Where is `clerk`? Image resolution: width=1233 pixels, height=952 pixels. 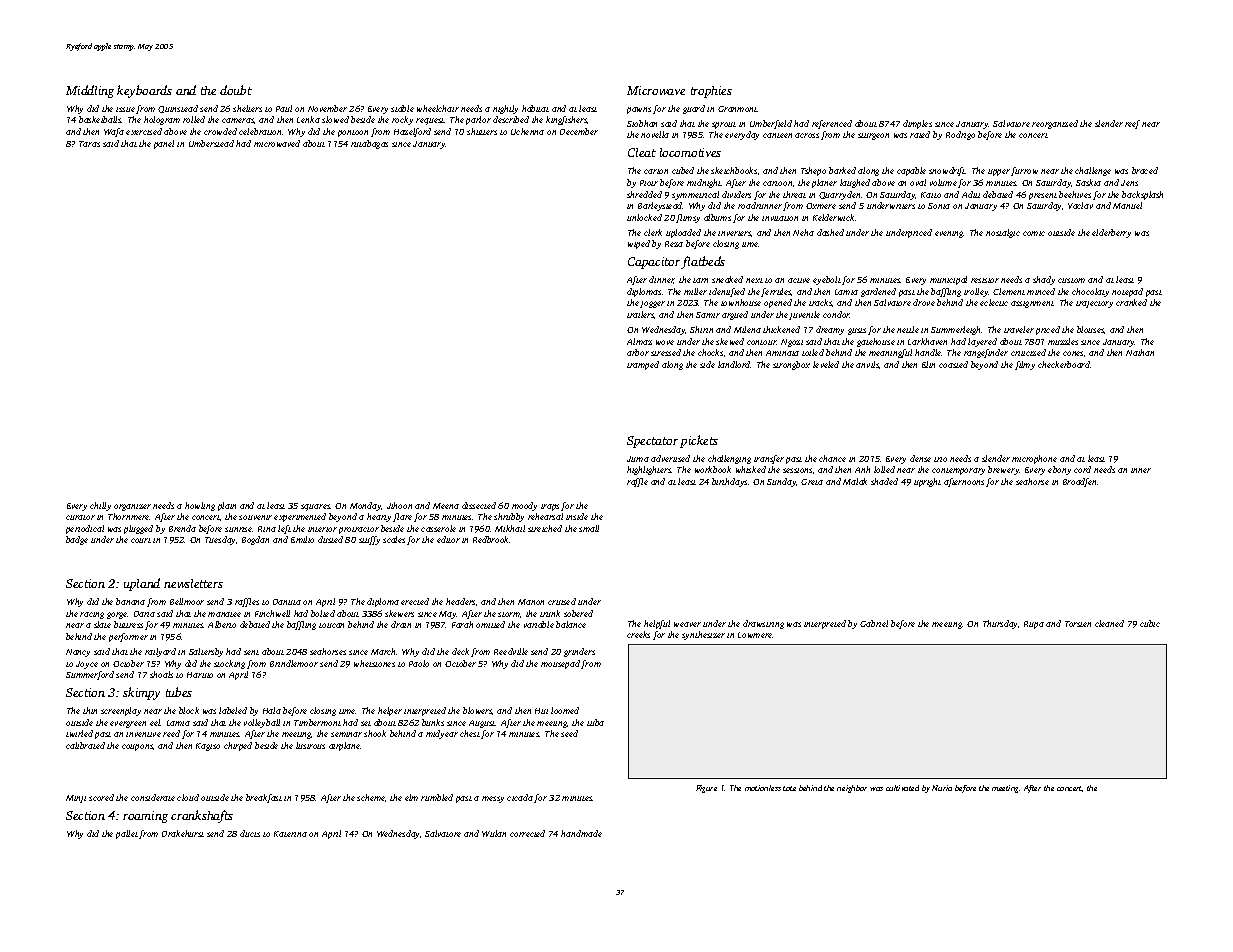 clerk is located at coordinates (653, 232).
